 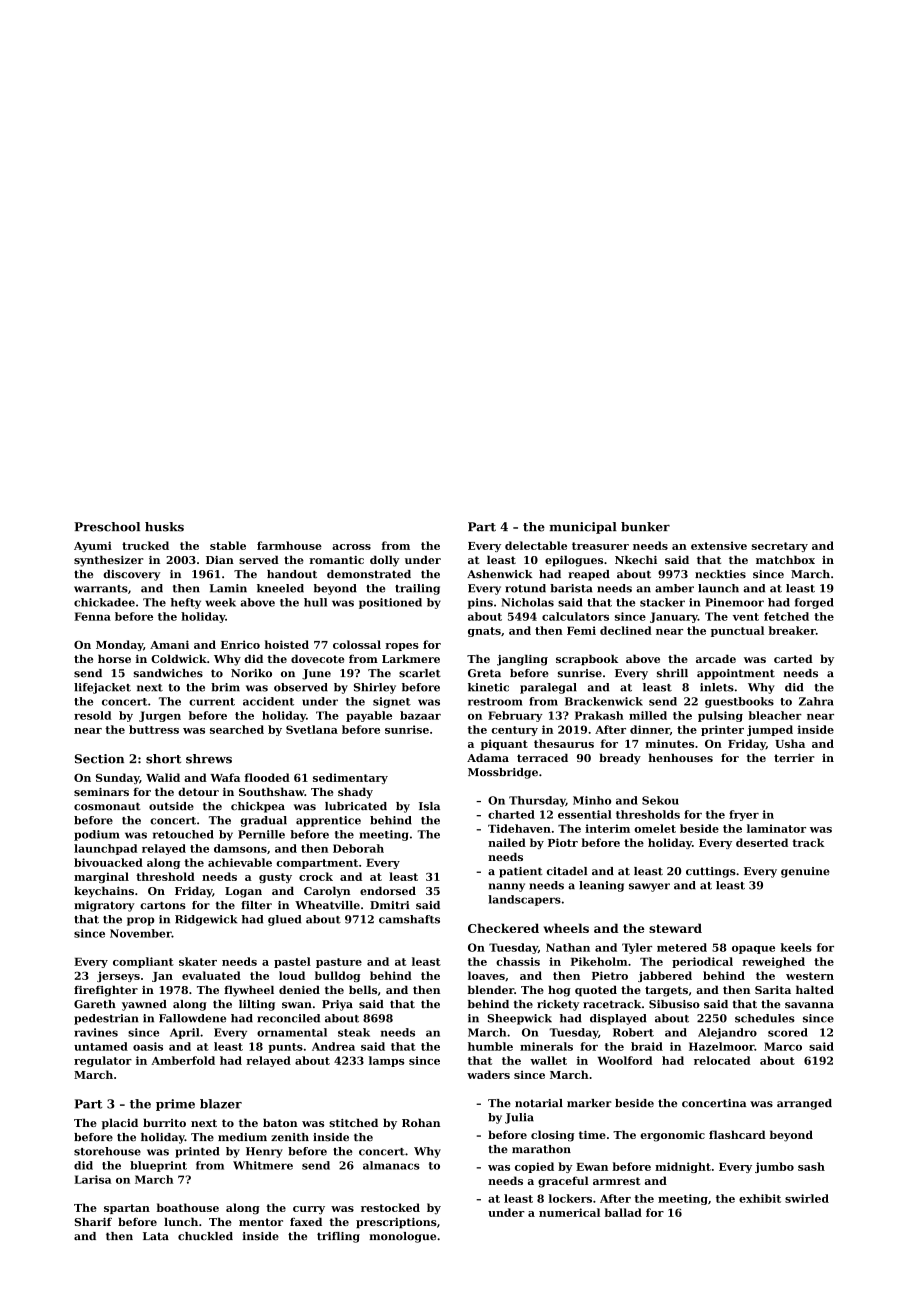 What do you see at coordinates (600, 546) in the page?
I see `treasurer` at bounding box center [600, 546].
